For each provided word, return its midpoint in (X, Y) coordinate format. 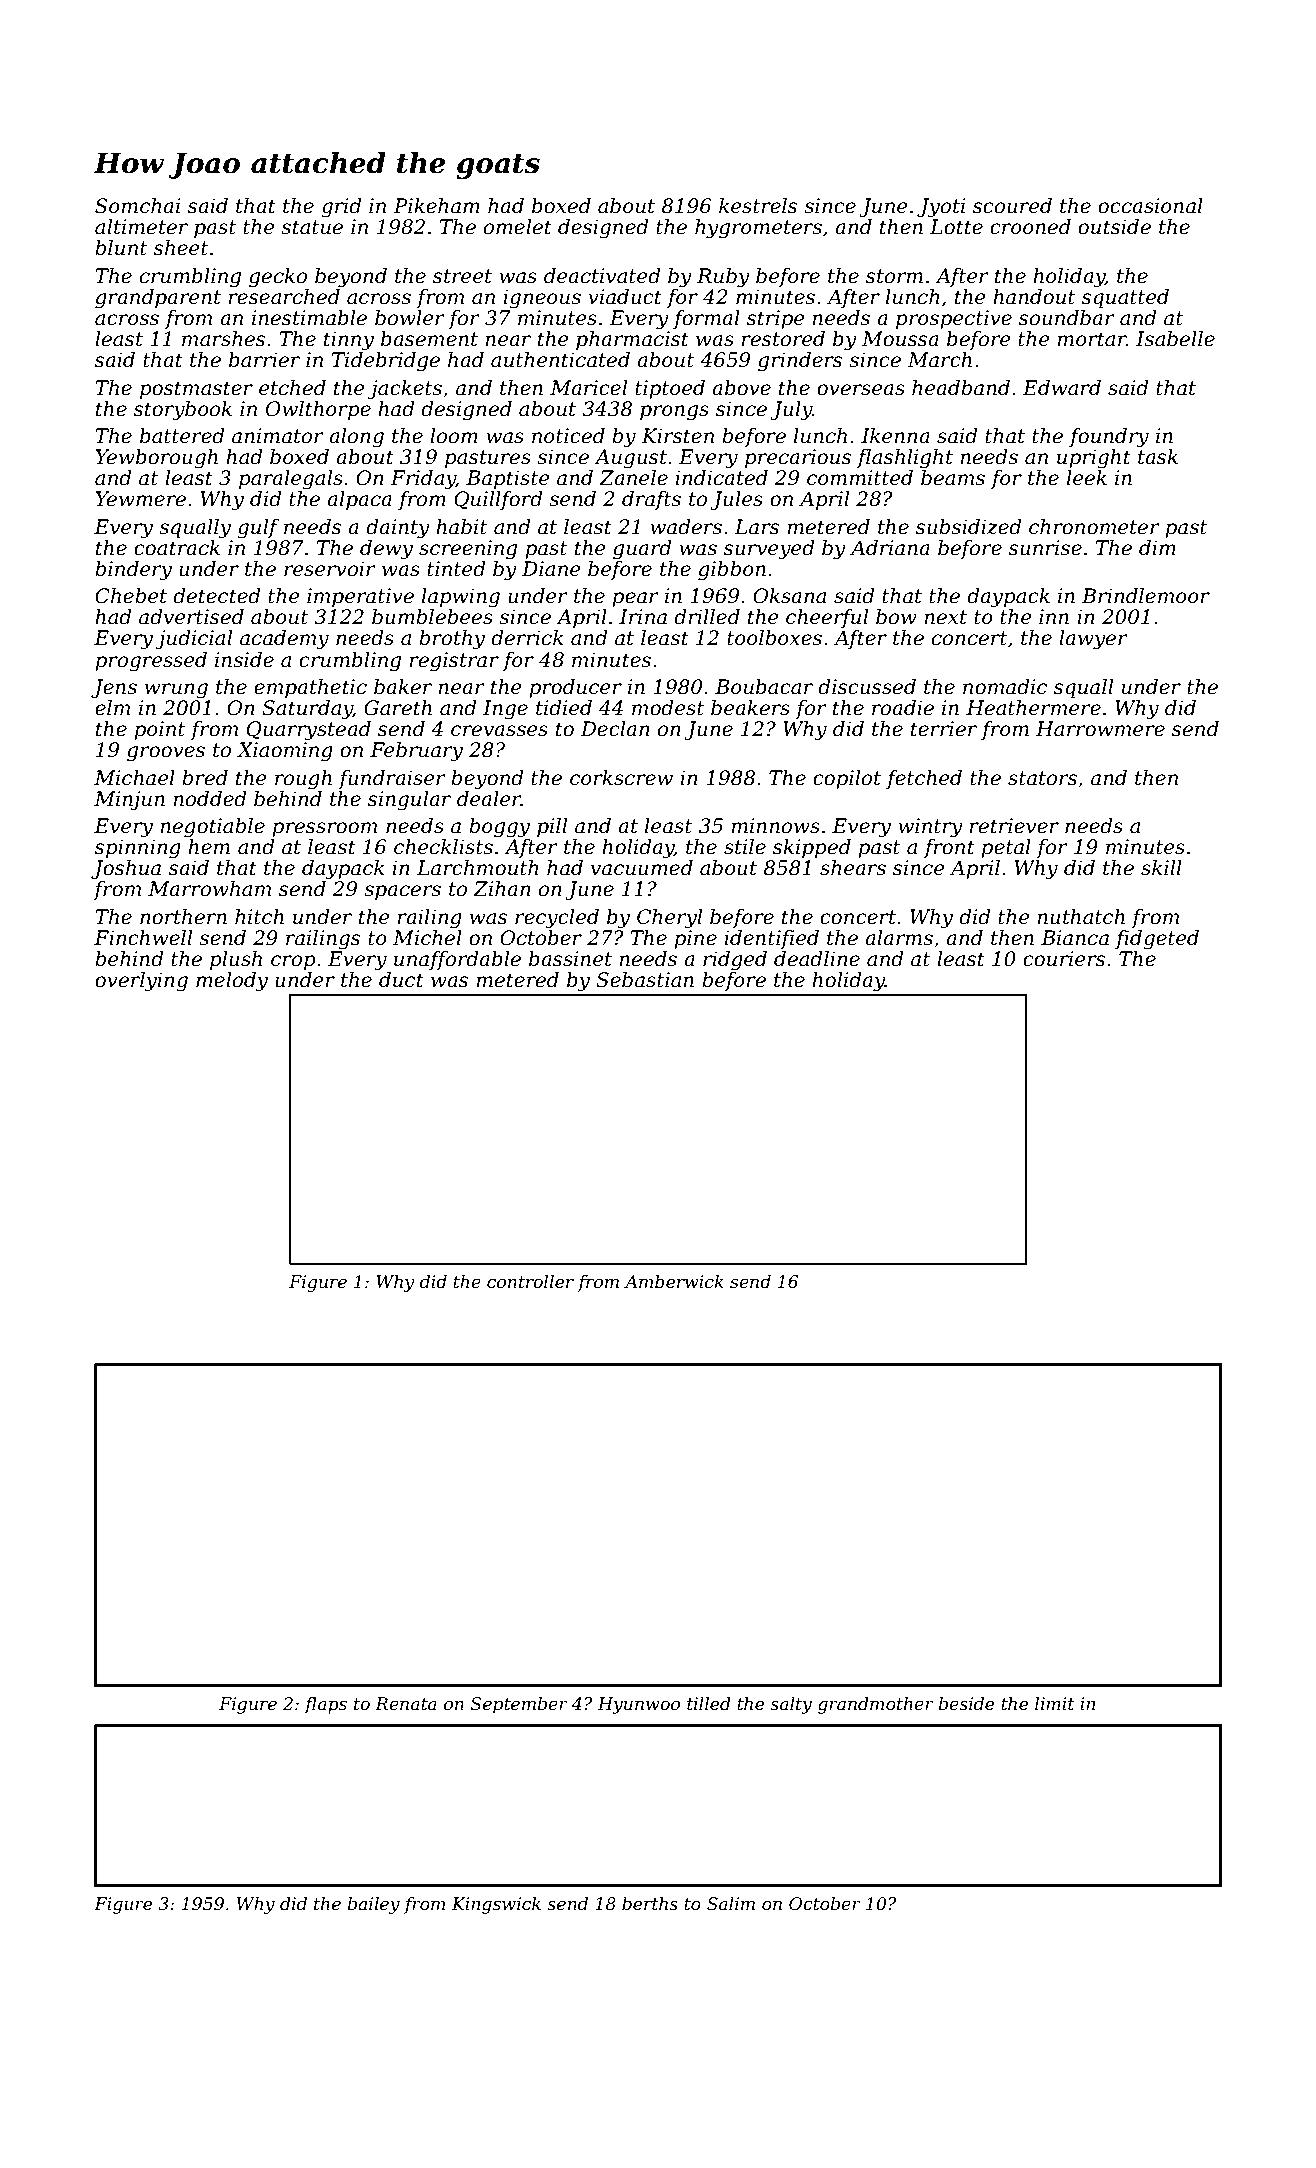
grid (341, 208)
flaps (325, 1705)
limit (1055, 1704)
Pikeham (436, 206)
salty (791, 1705)
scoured (1012, 206)
